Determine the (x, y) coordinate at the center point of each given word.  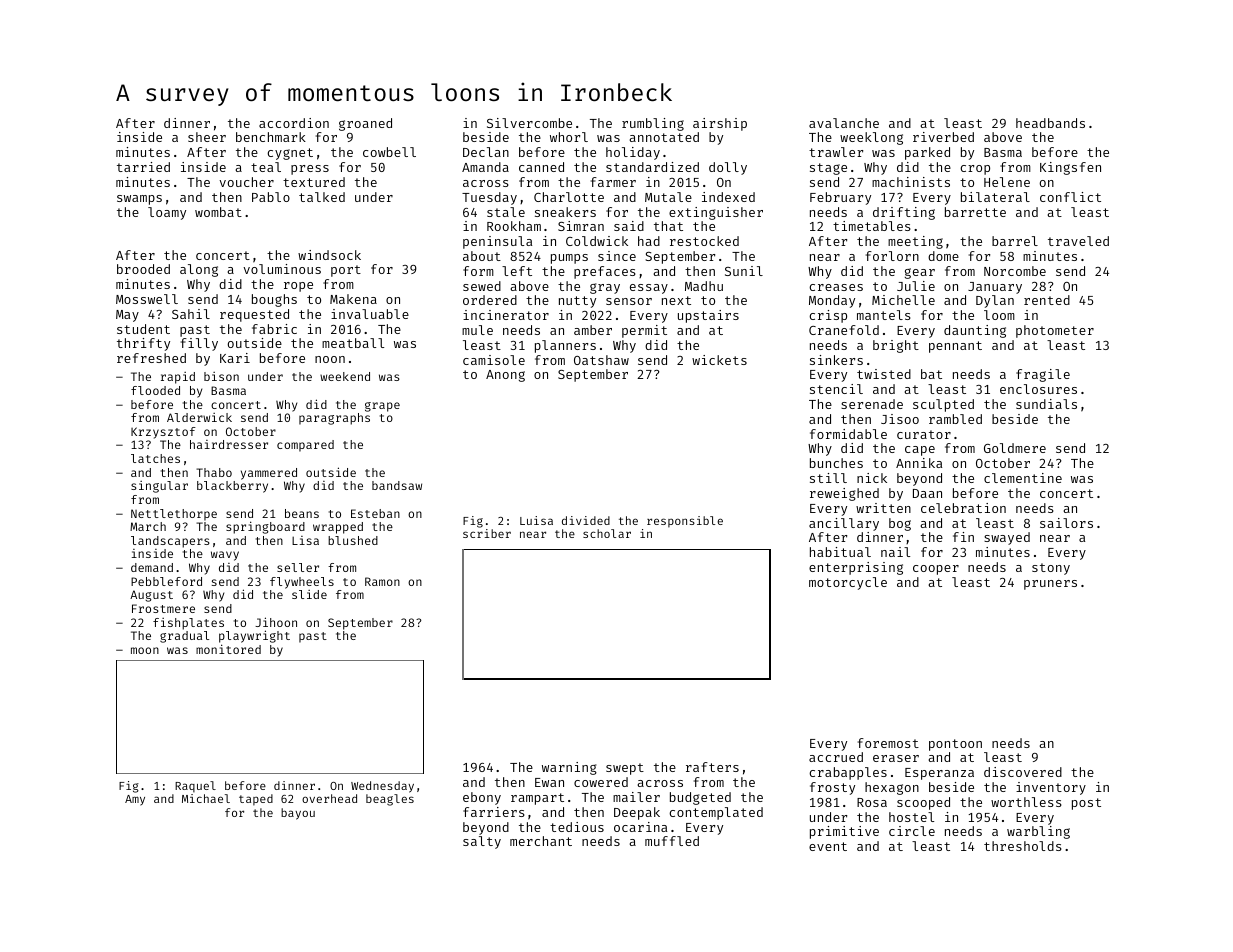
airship (720, 124)
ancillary (844, 524)
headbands (1050, 123)
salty (482, 842)
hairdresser (229, 444)
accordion (294, 123)
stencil (836, 389)
